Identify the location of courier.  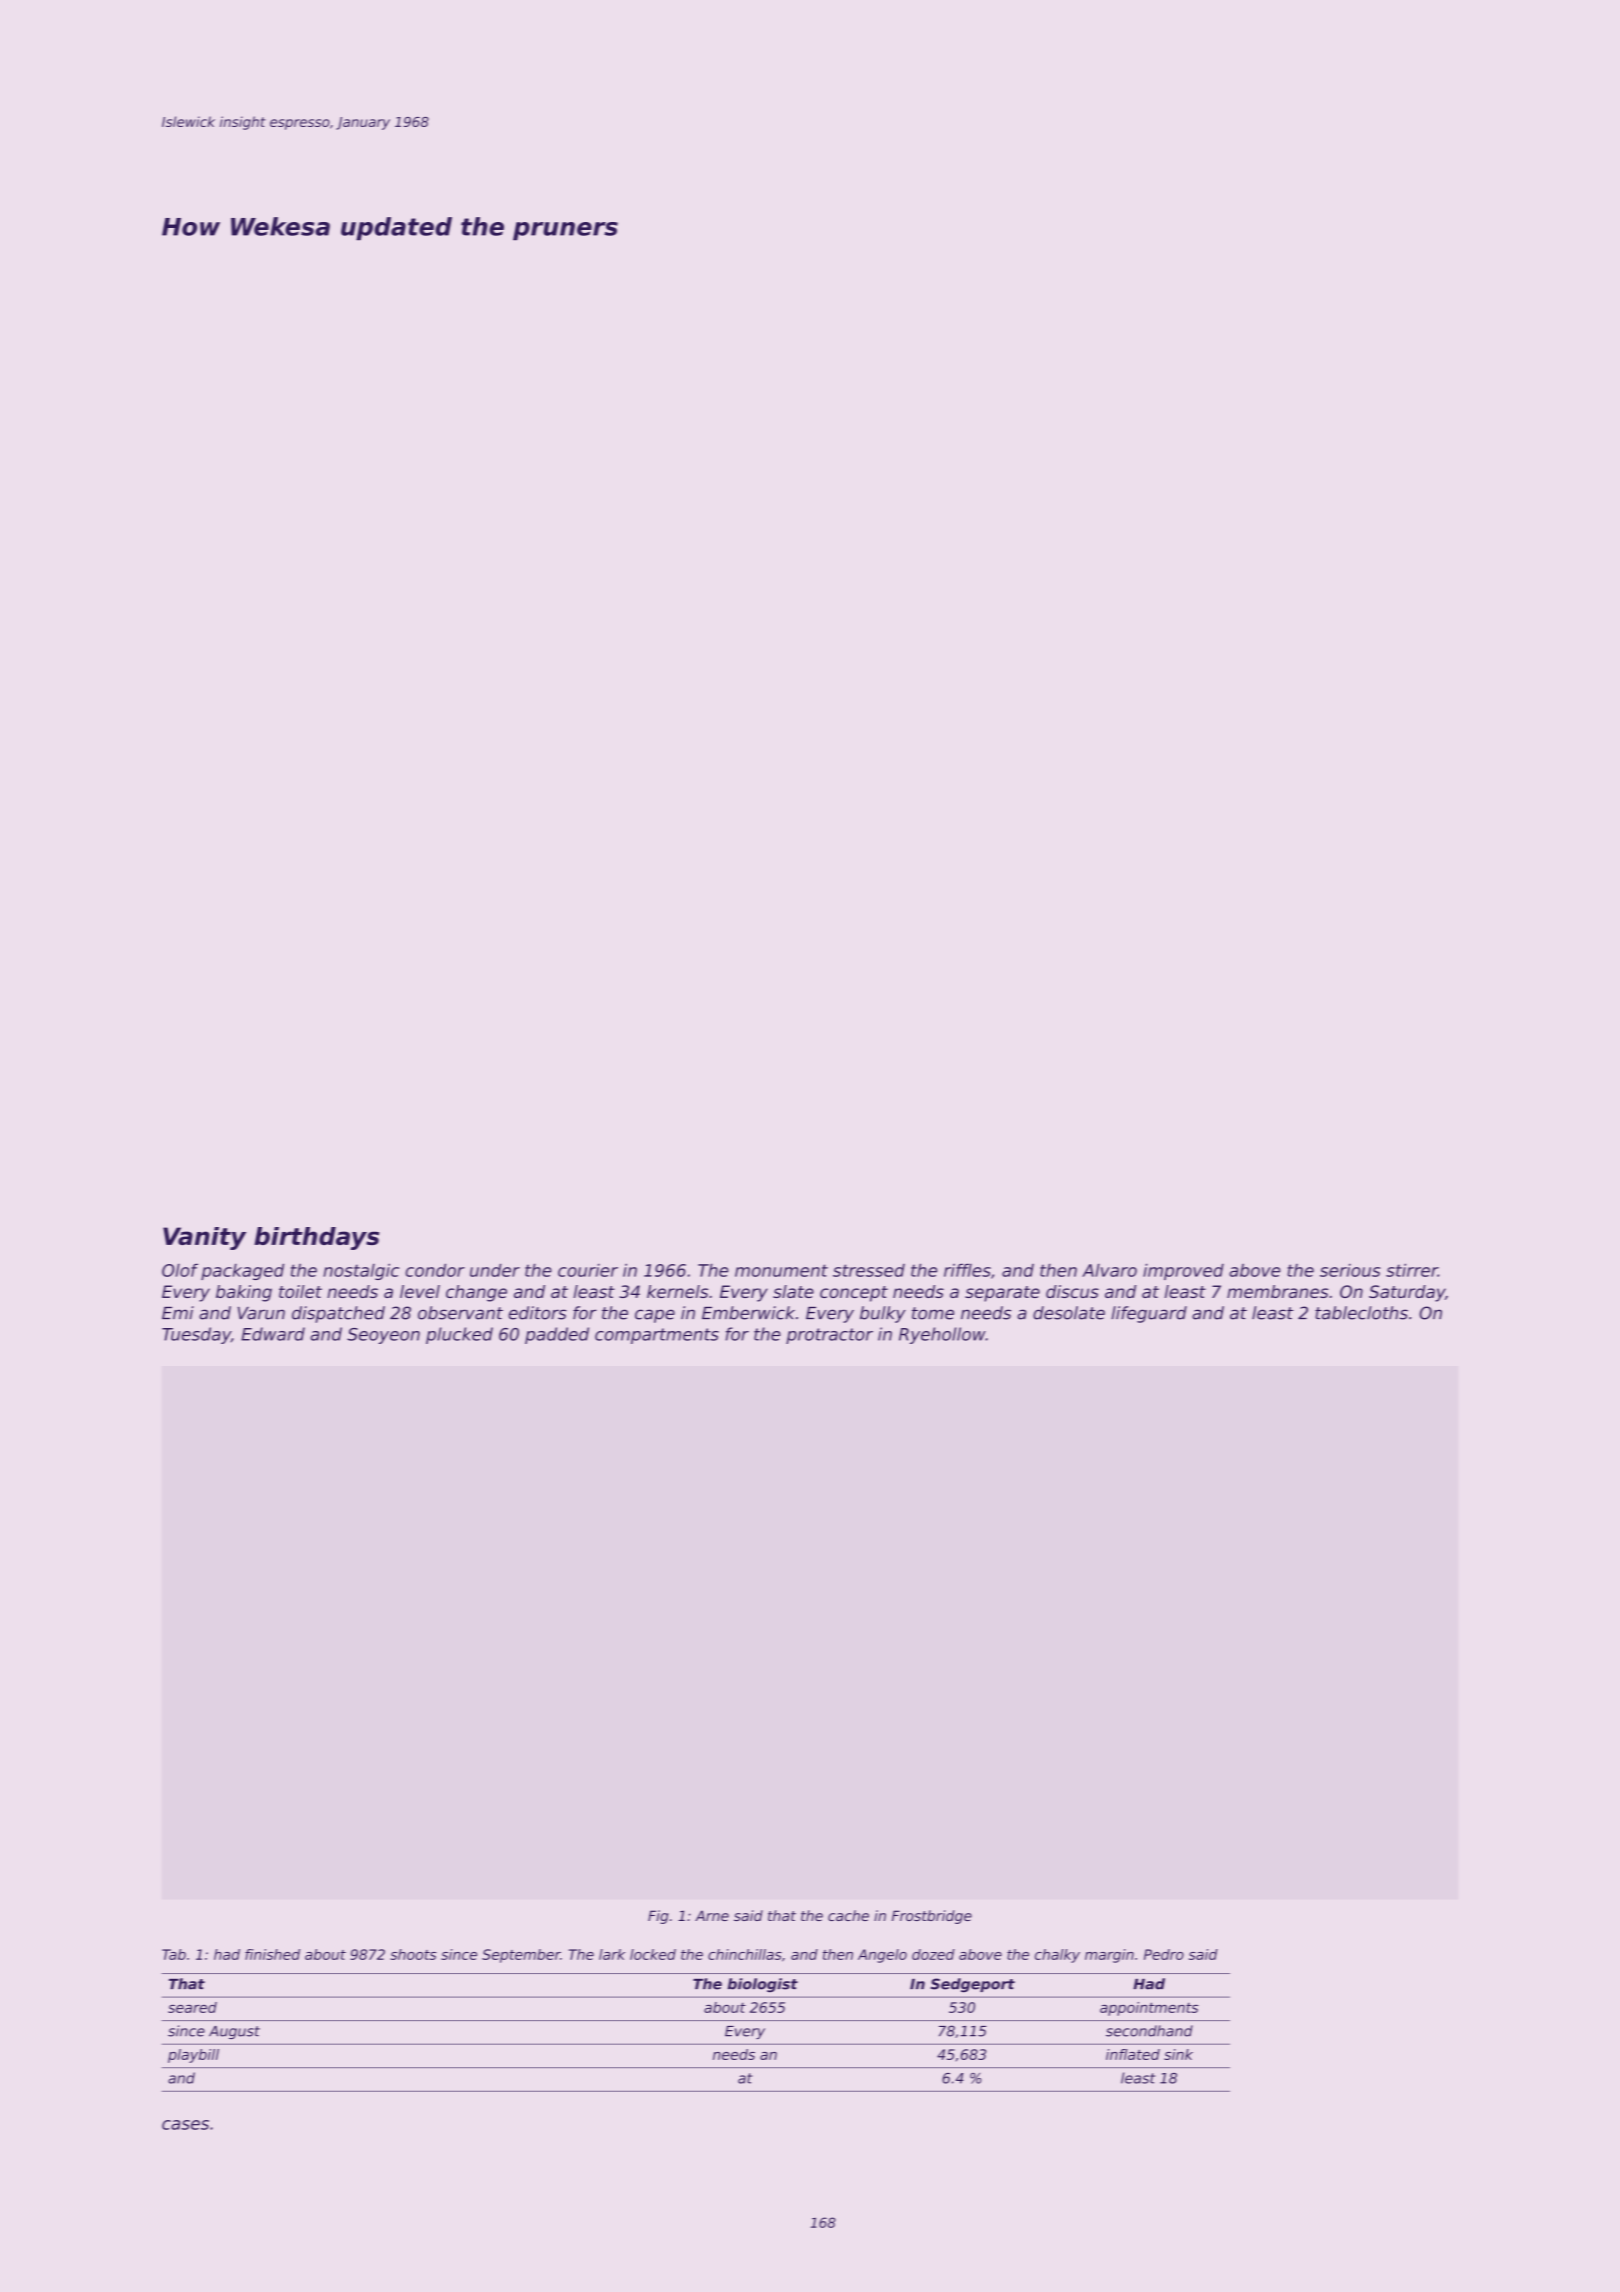
(588, 1270).
